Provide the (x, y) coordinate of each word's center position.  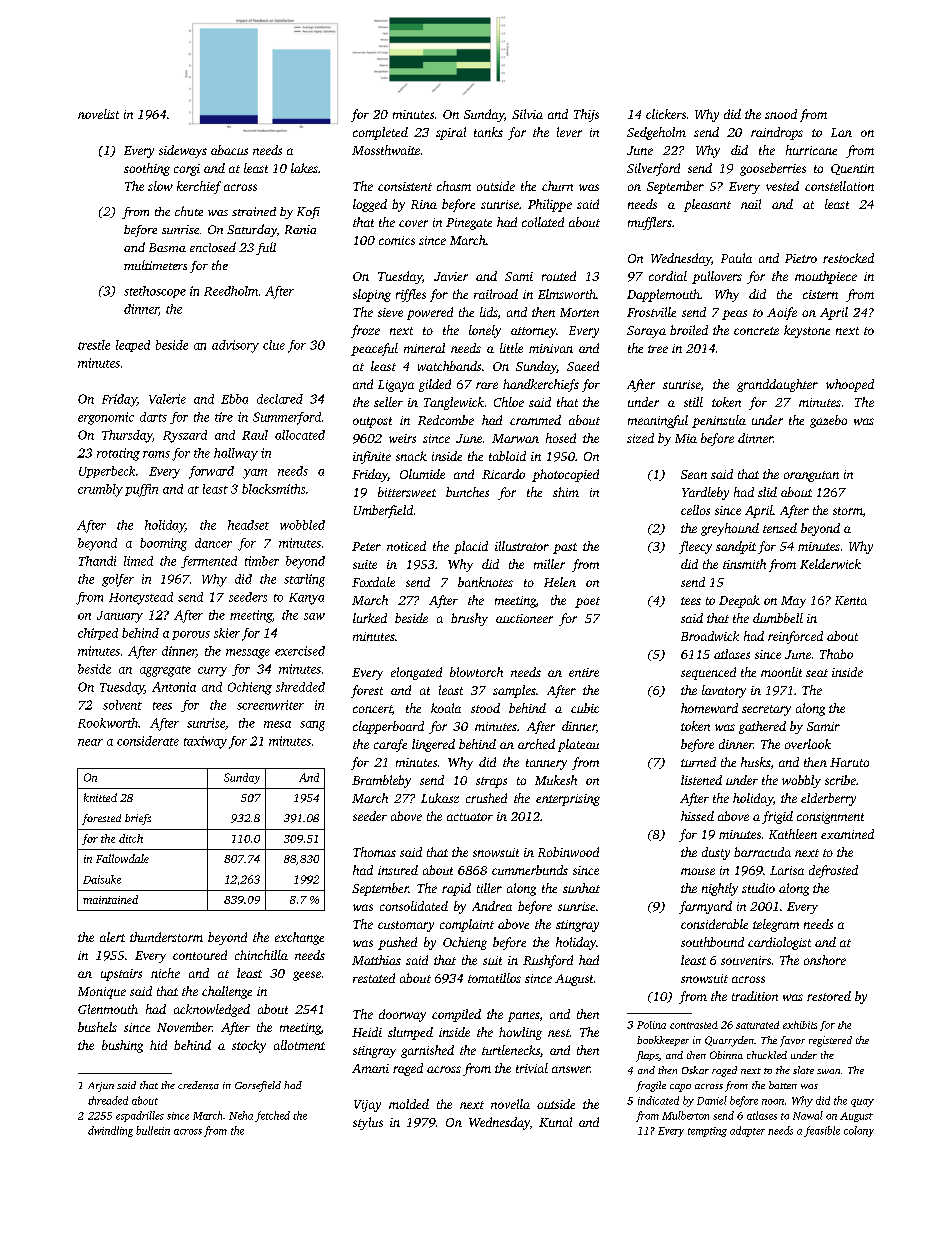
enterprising (568, 800)
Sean (694, 474)
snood (781, 114)
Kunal (555, 1122)
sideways (183, 151)
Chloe (509, 402)
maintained (110, 899)
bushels (97, 1027)
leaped (133, 346)
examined (847, 834)
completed (380, 133)
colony (859, 1131)
